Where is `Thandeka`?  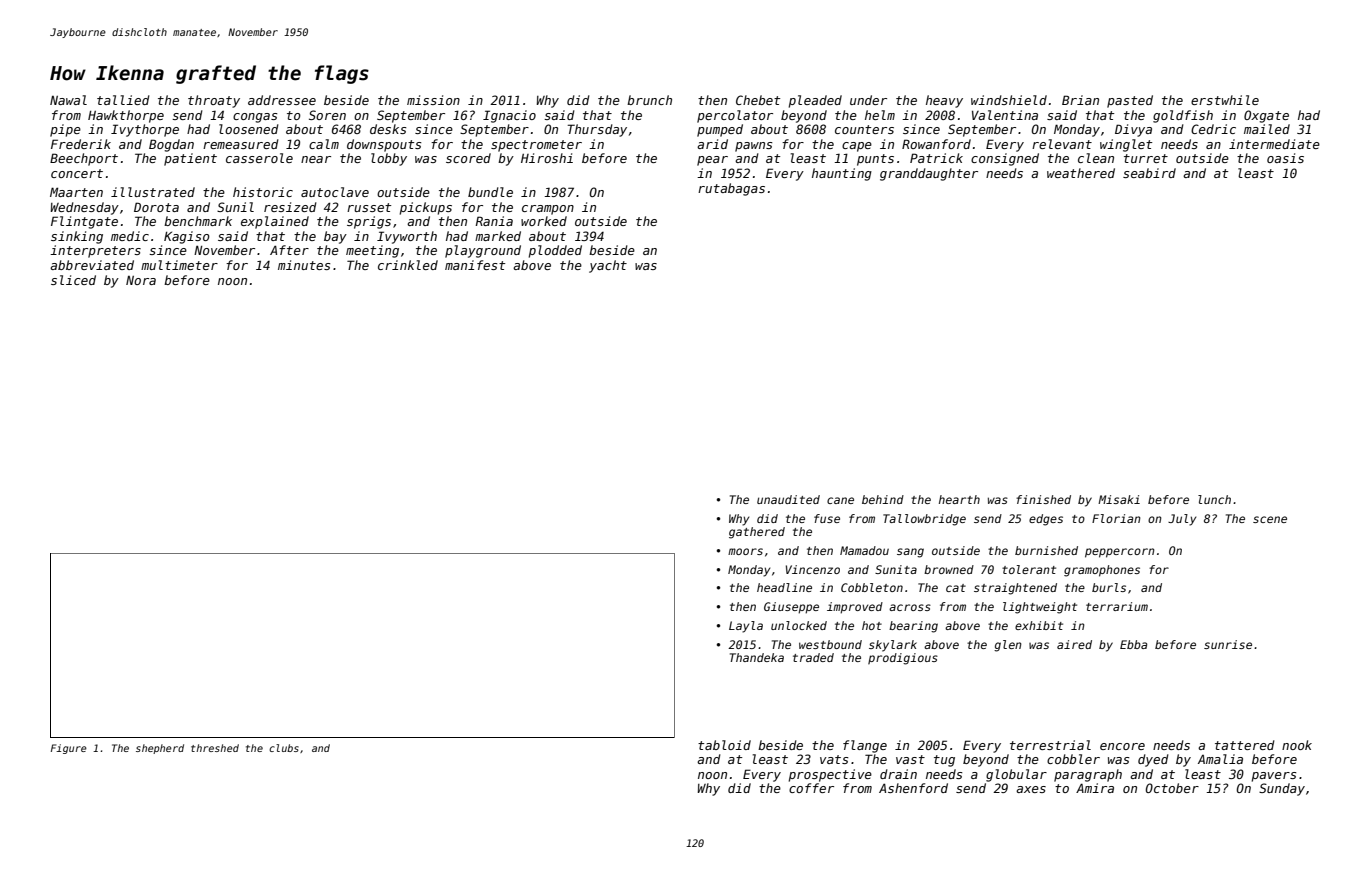 Thandeka is located at coordinates (757, 657).
